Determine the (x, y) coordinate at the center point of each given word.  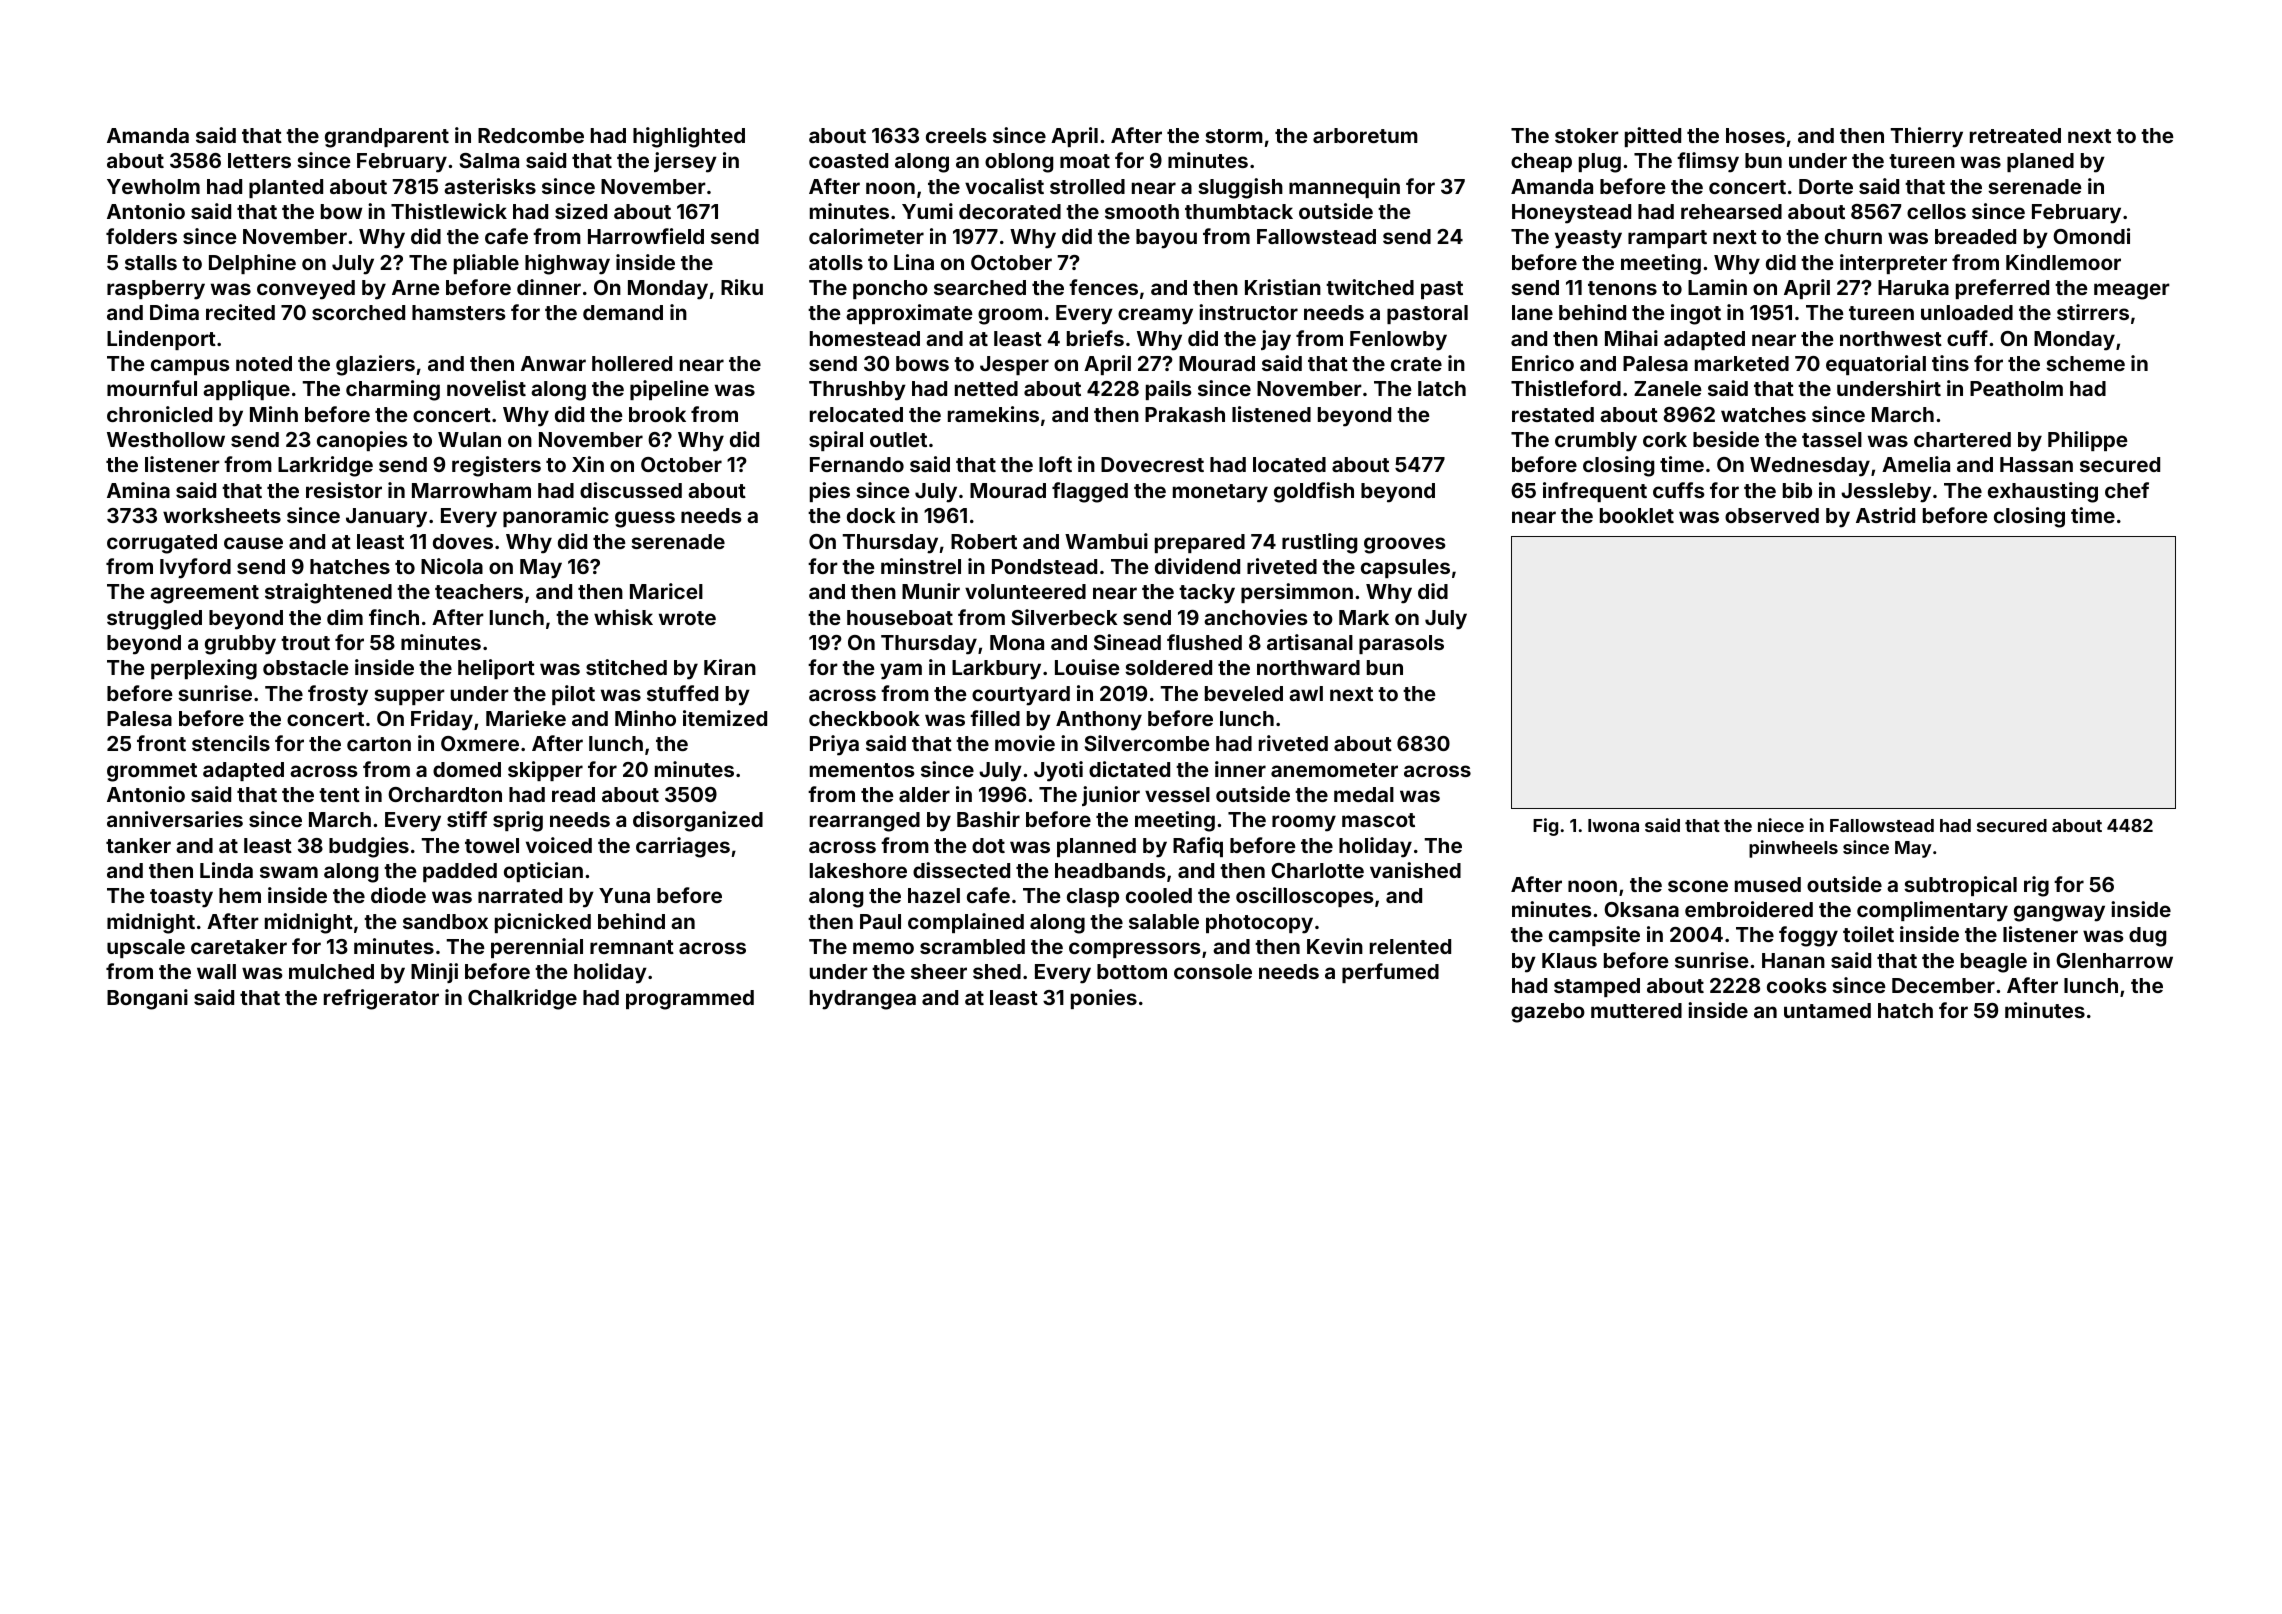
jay (1276, 340)
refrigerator (381, 999)
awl (1306, 693)
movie (1025, 743)
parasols (1401, 644)
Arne (416, 287)
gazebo (1548, 1013)
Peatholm (2016, 388)
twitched (1370, 287)
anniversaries (175, 819)
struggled (154, 620)
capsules (1405, 568)
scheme (2085, 363)
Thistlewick (449, 211)
